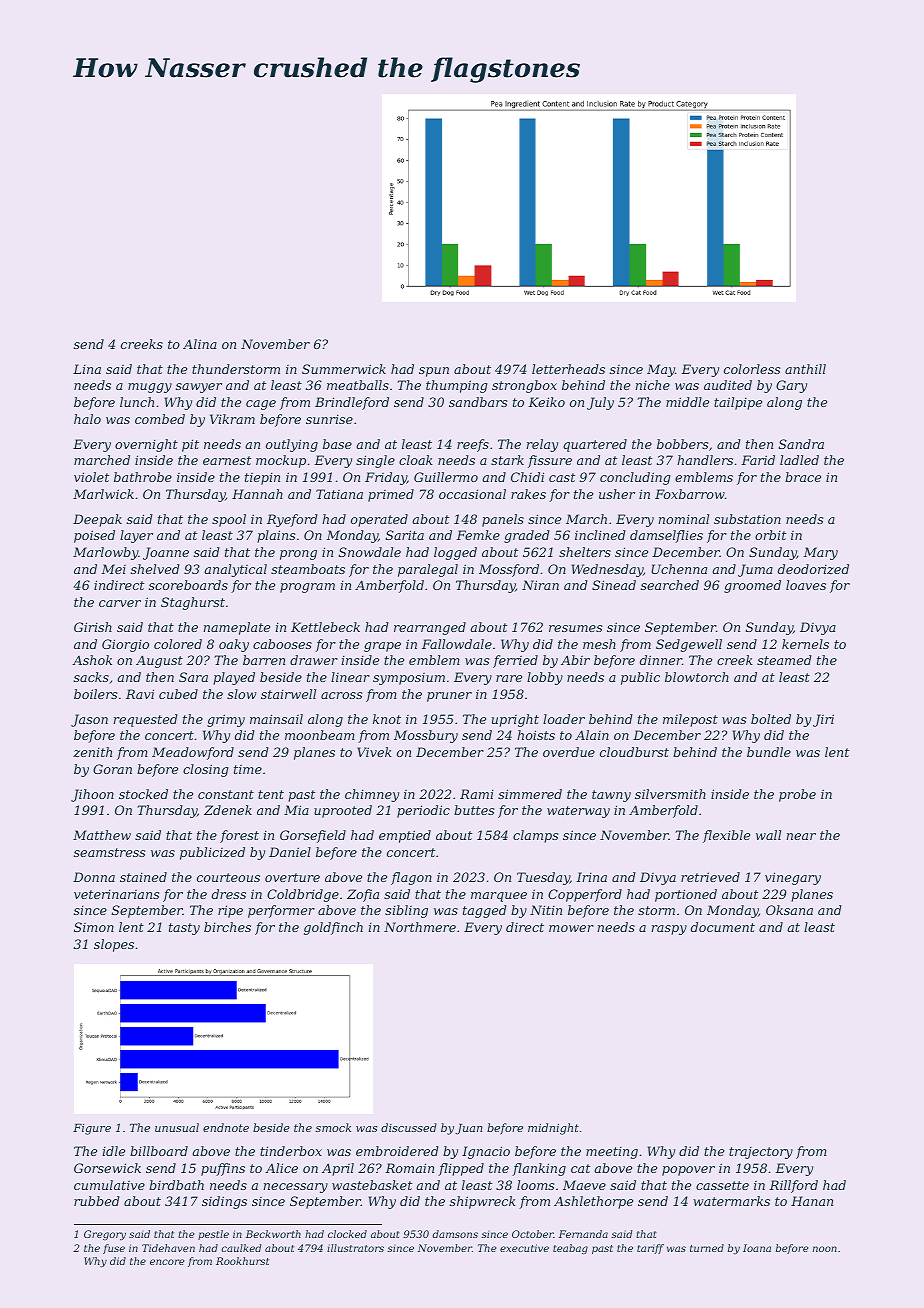  Describe the element at coordinates (409, 1127) in the page. I see `discussed` at that location.
